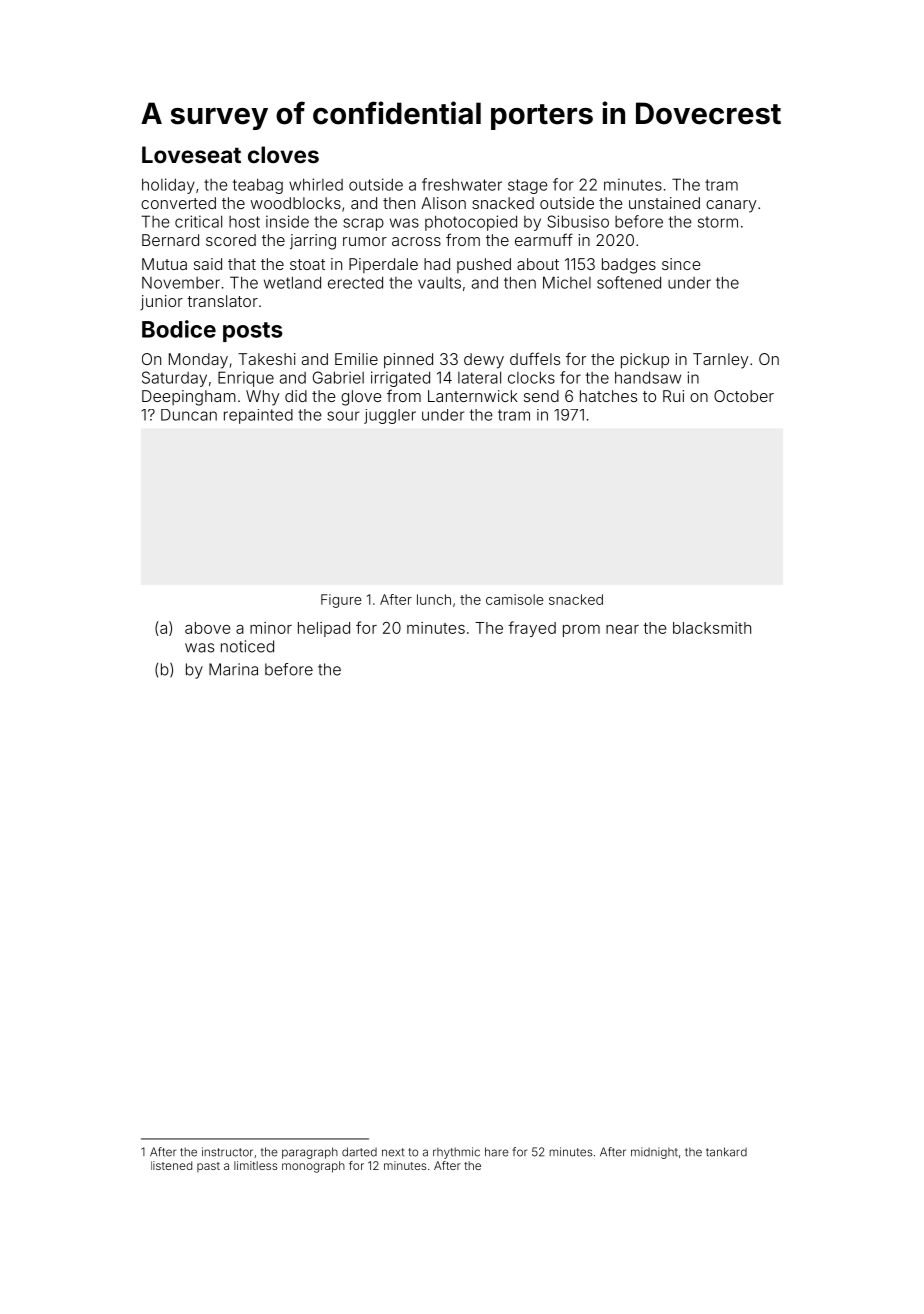  I want to click on next, so click(393, 1152).
